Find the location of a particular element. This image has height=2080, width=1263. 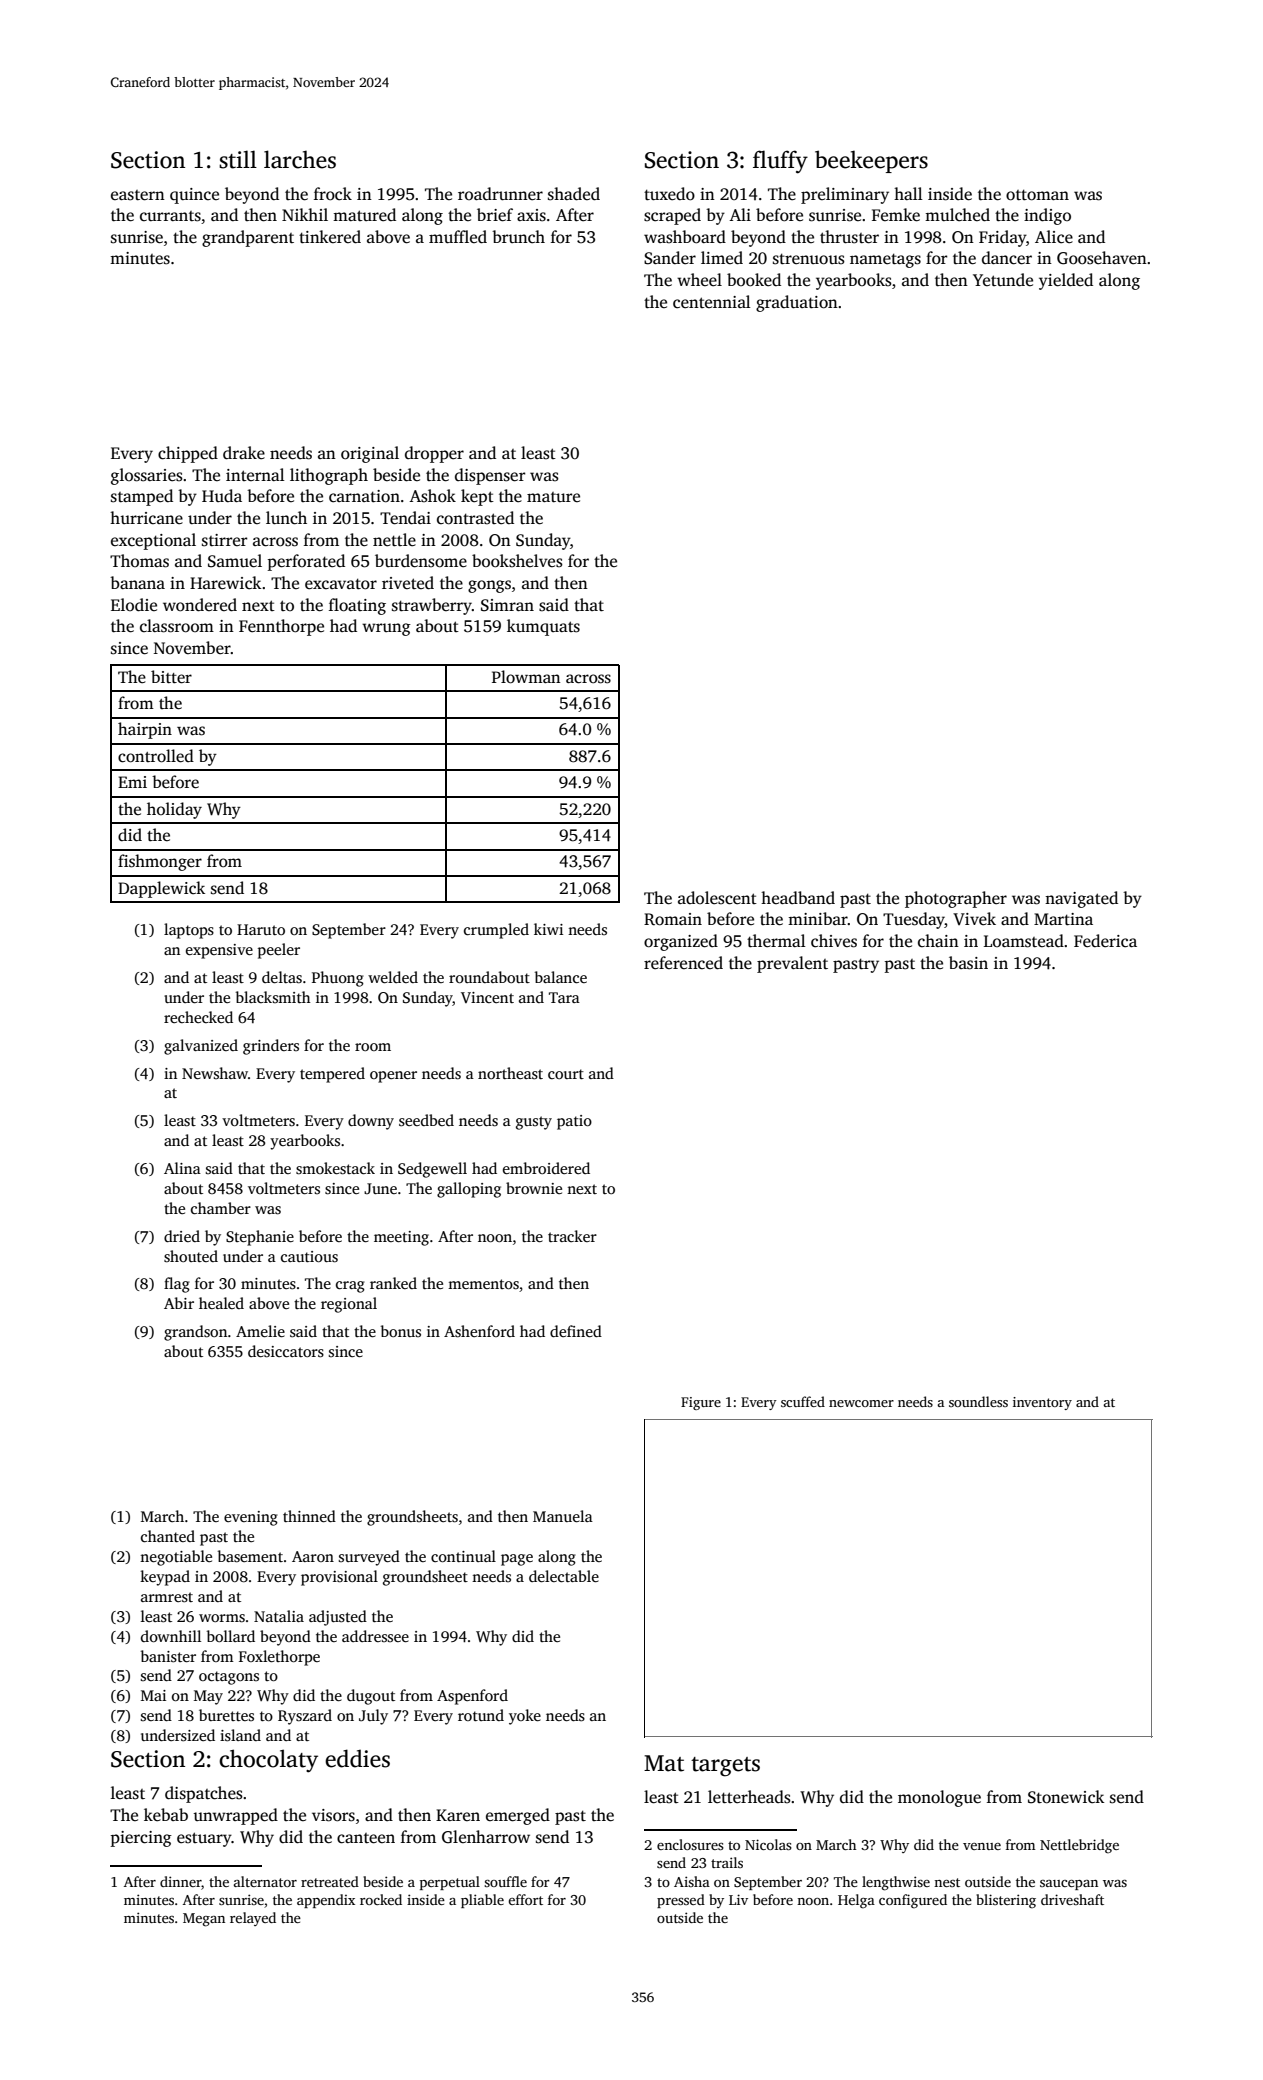

wrung is located at coordinates (386, 629).
